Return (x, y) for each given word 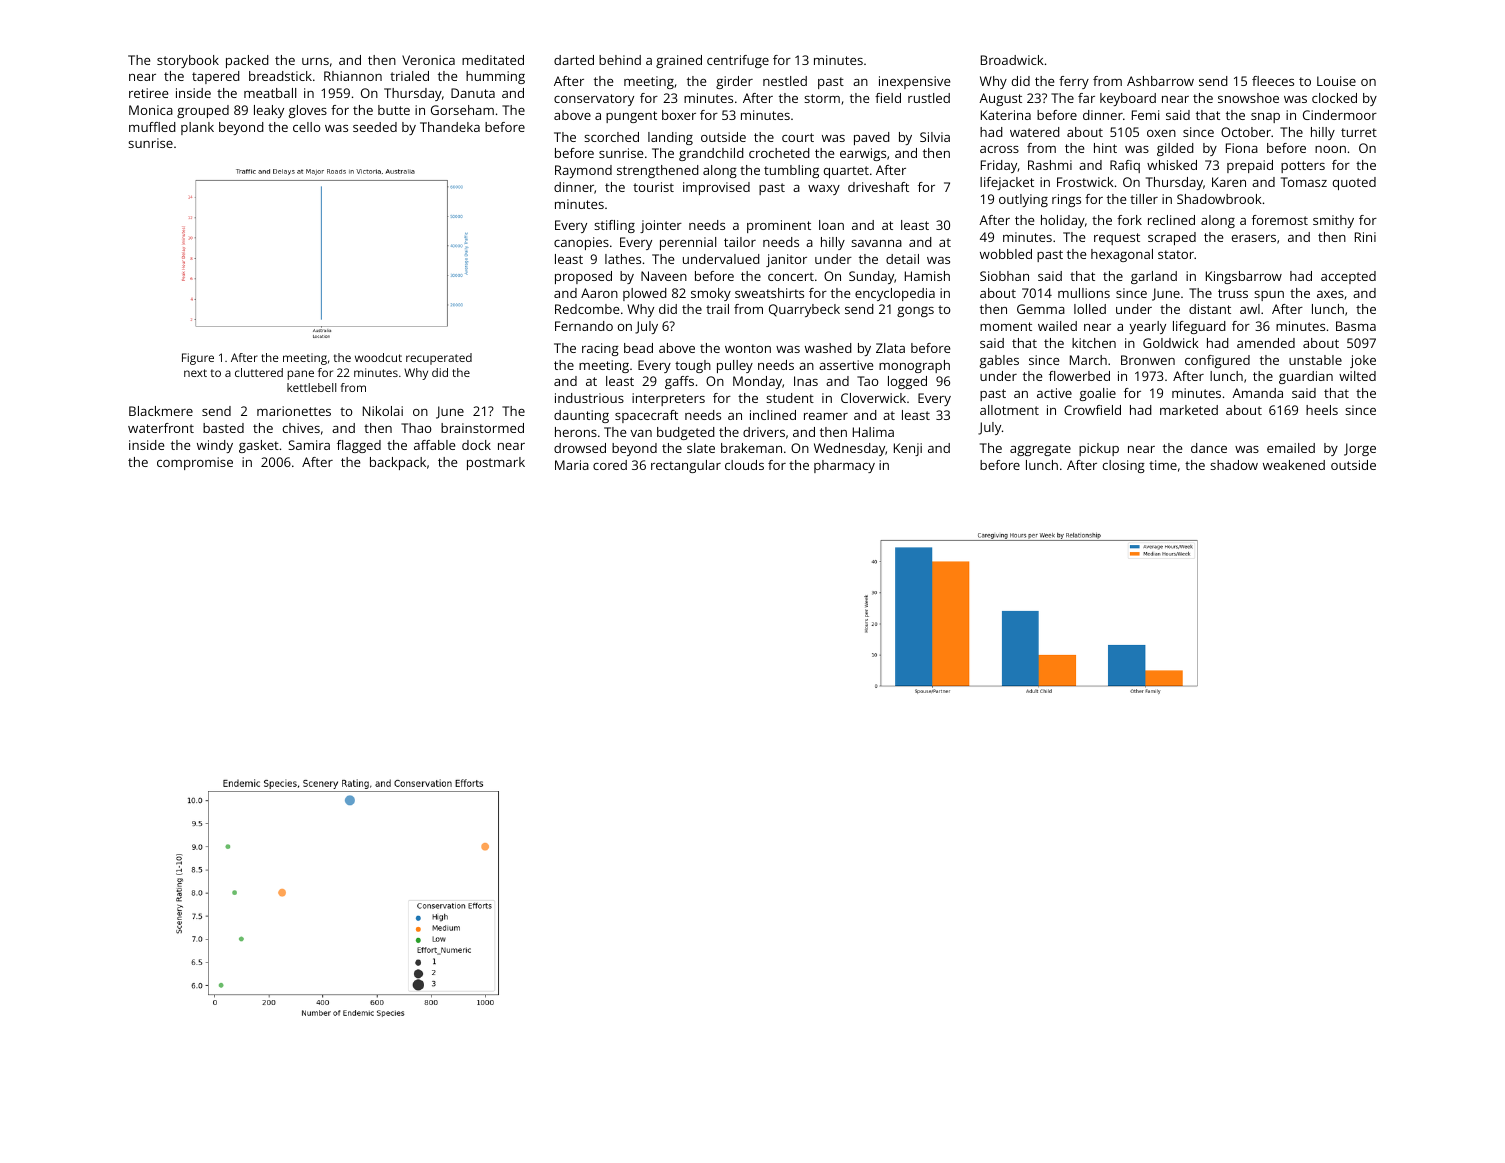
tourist (653, 187)
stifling (614, 226)
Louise (1336, 81)
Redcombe (587, 309)
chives (301, 428)
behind (620, 60)
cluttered (259, 372)
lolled (1090, 309)
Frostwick (1085, 182)
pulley (735, 366)
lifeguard (1199, 327)
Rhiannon (353, 76)
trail (717, 309)
